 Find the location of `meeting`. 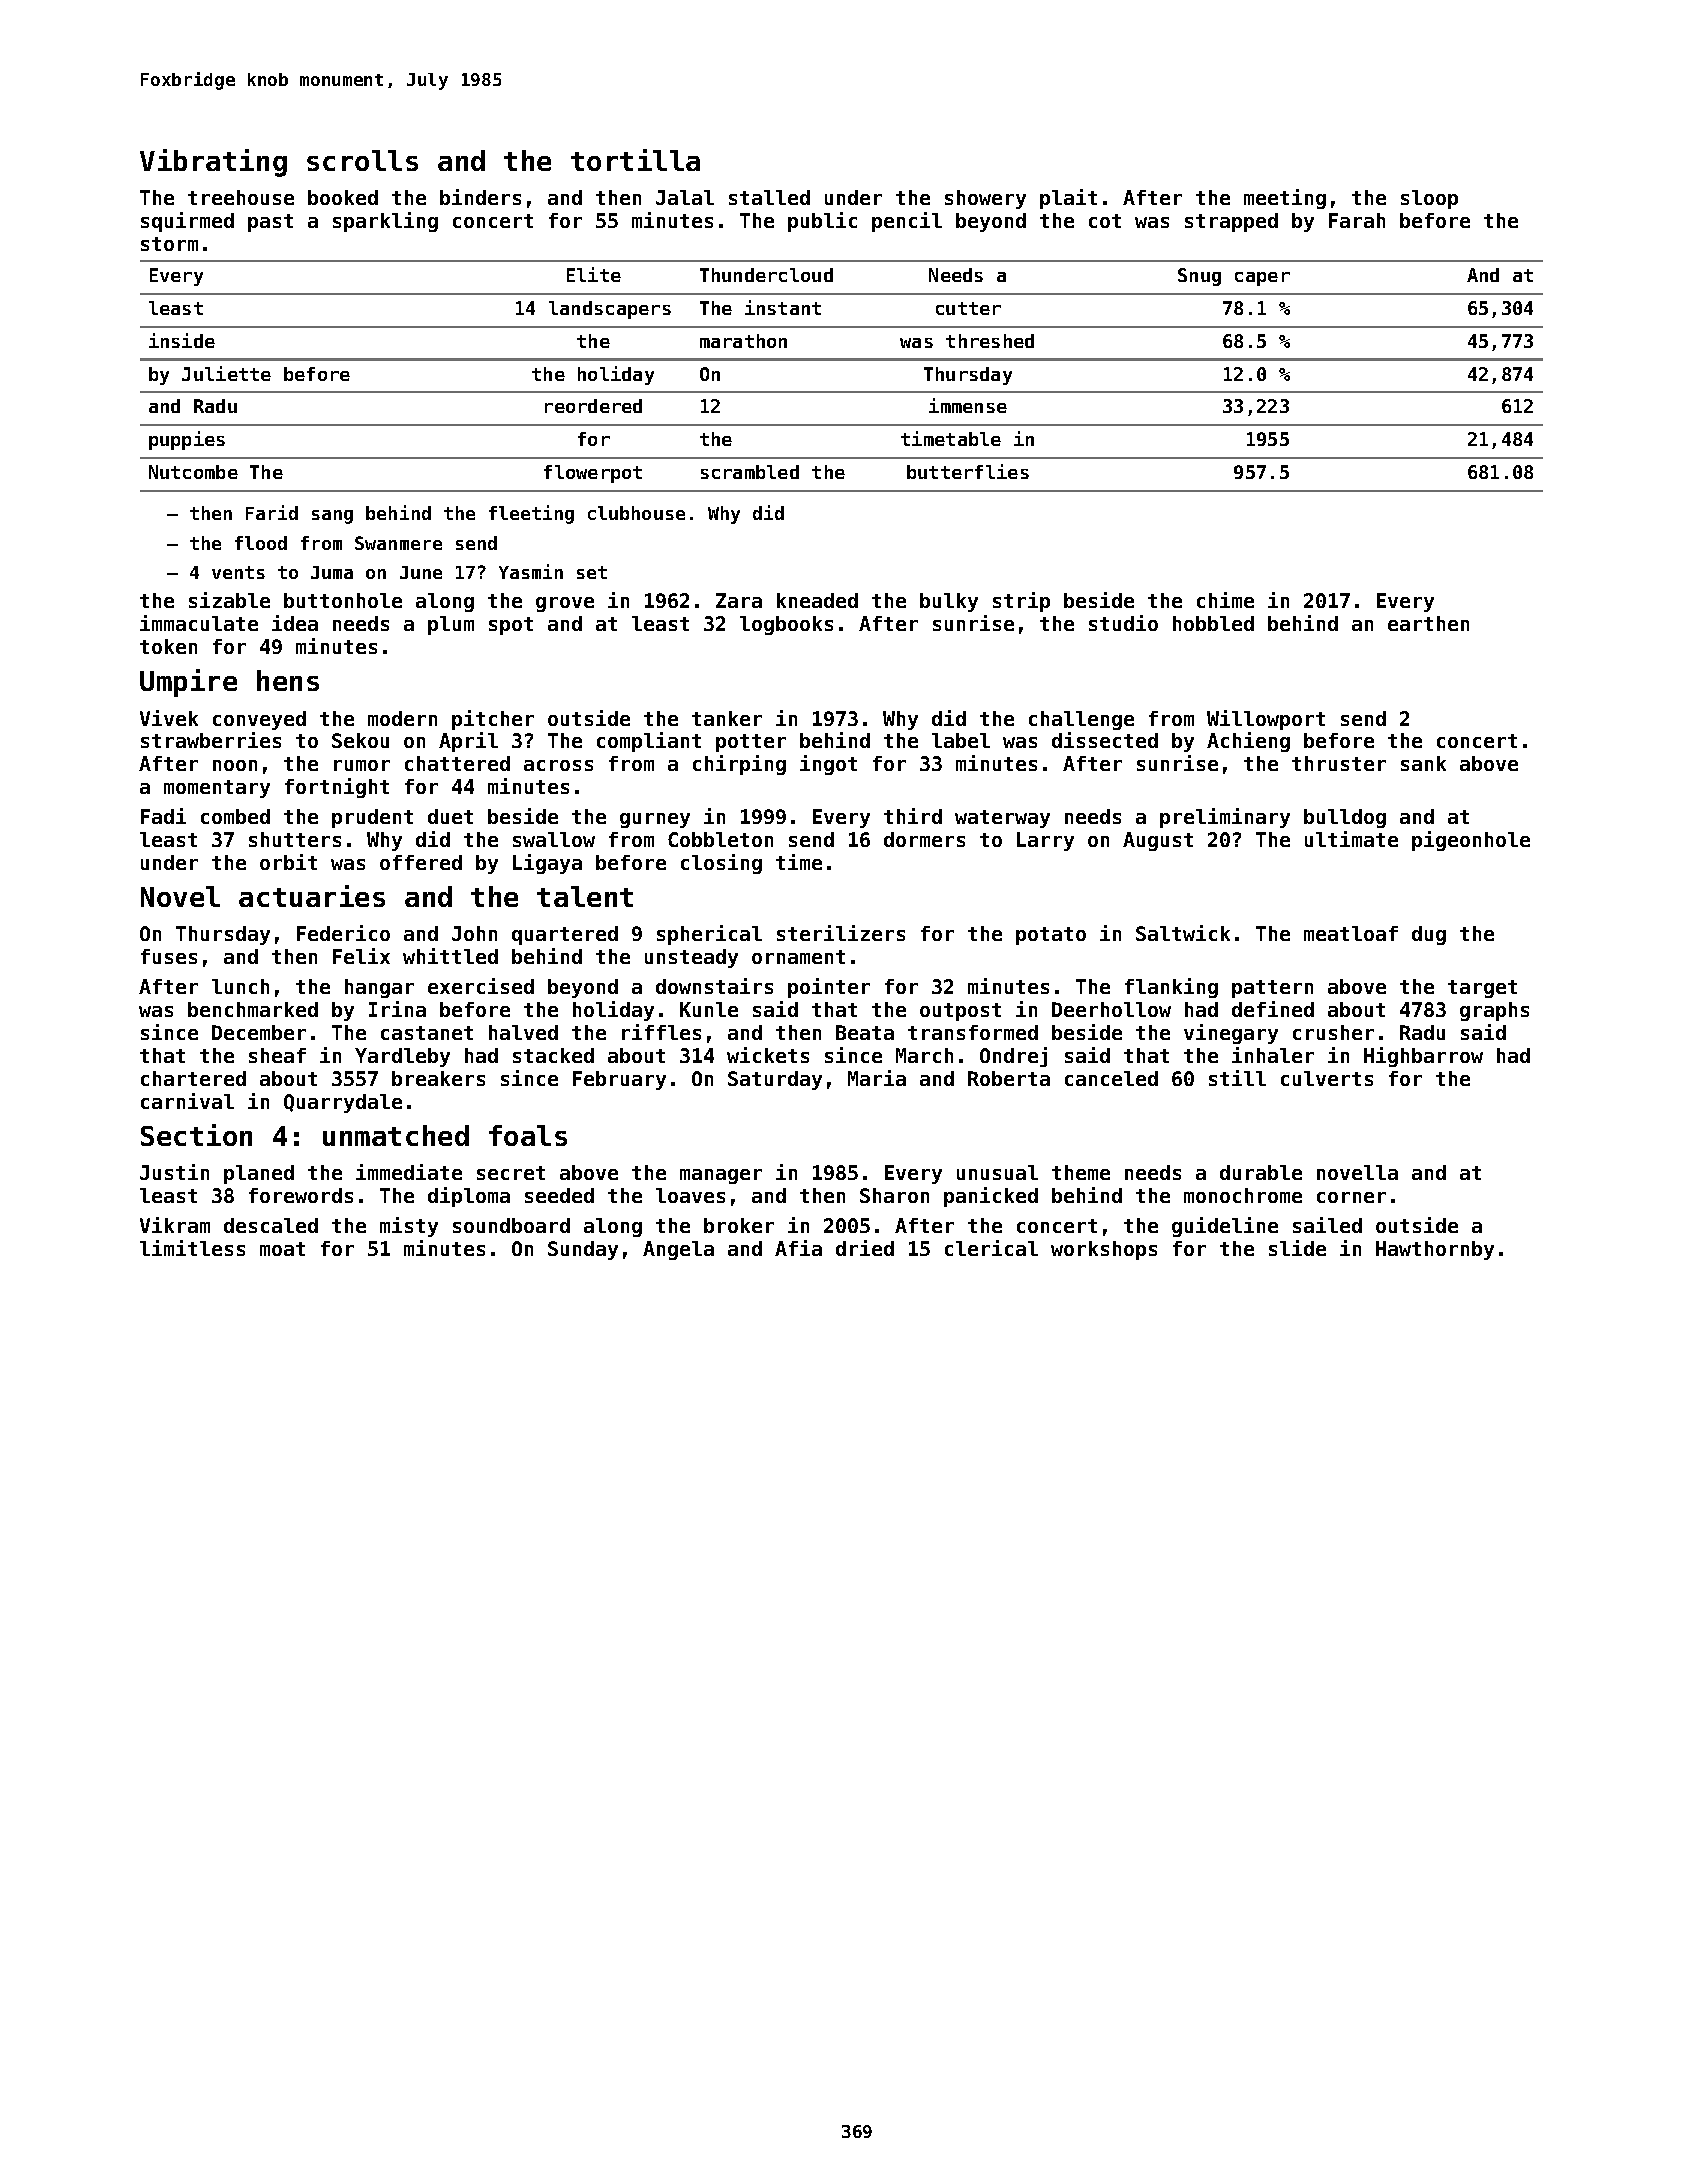

meeting is located at coordinates (1285, 199).
